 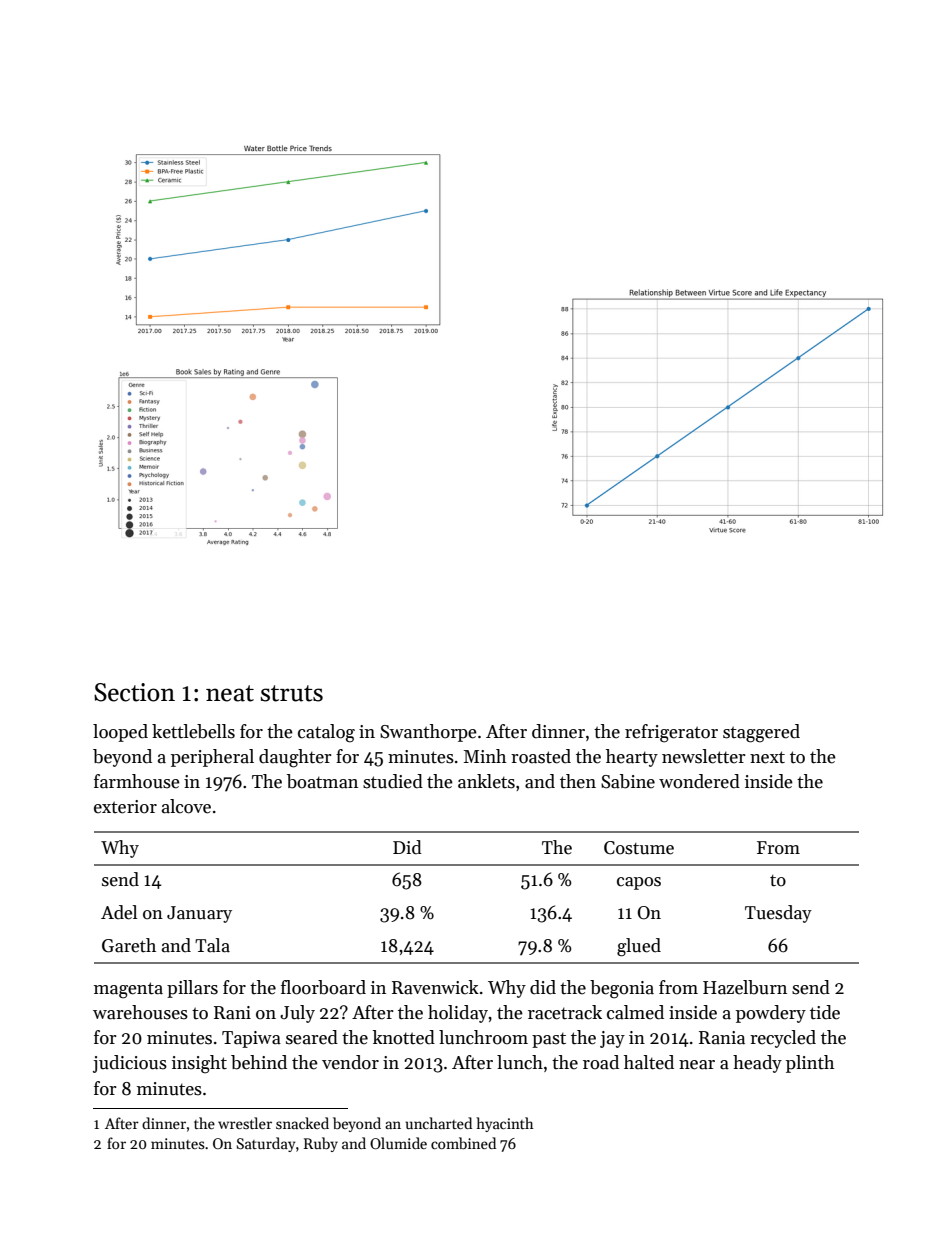 I want to click on Minh, so click(x=485, y=756).
